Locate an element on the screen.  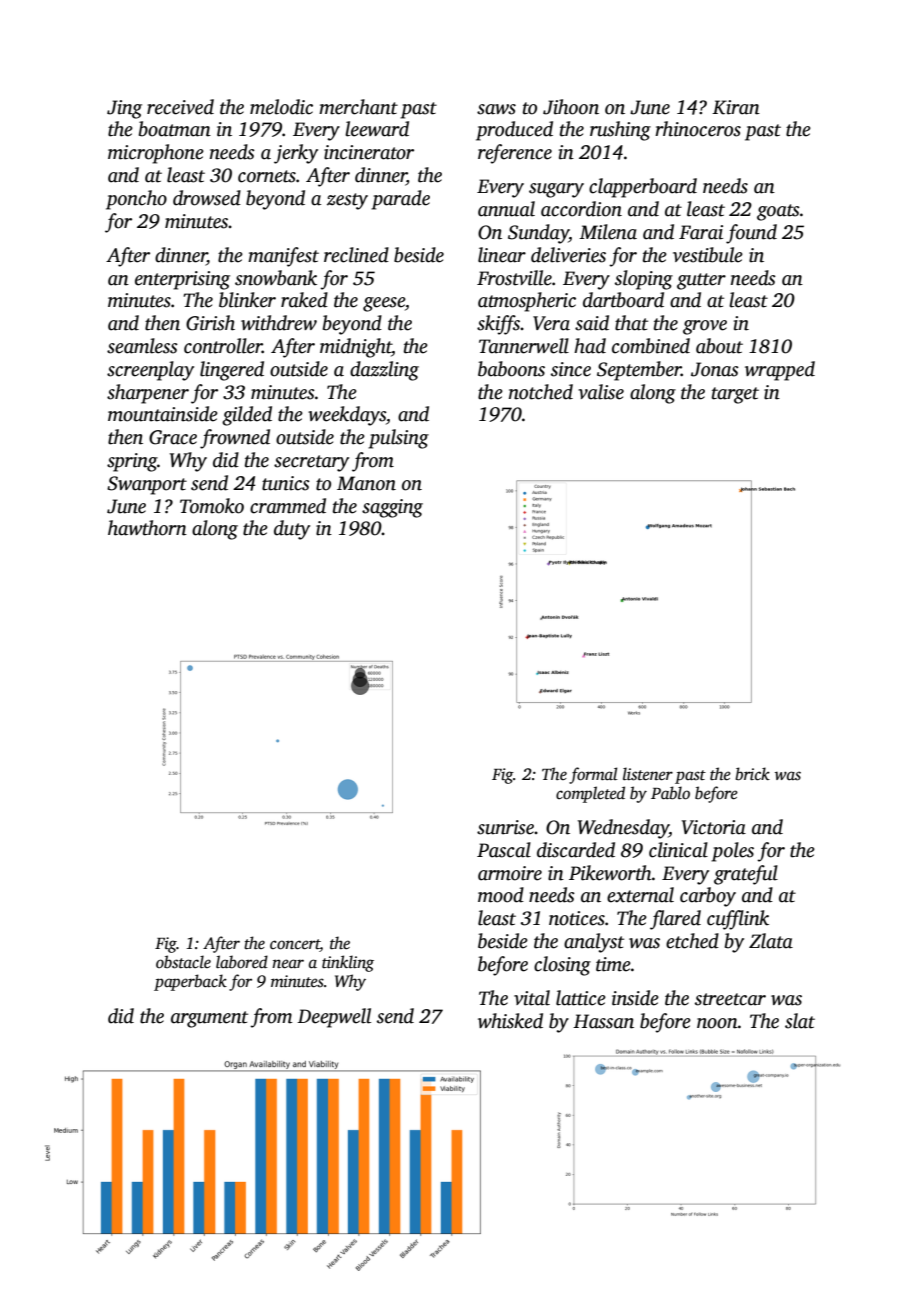
hawthorn is located at coordinates (147, 528).
